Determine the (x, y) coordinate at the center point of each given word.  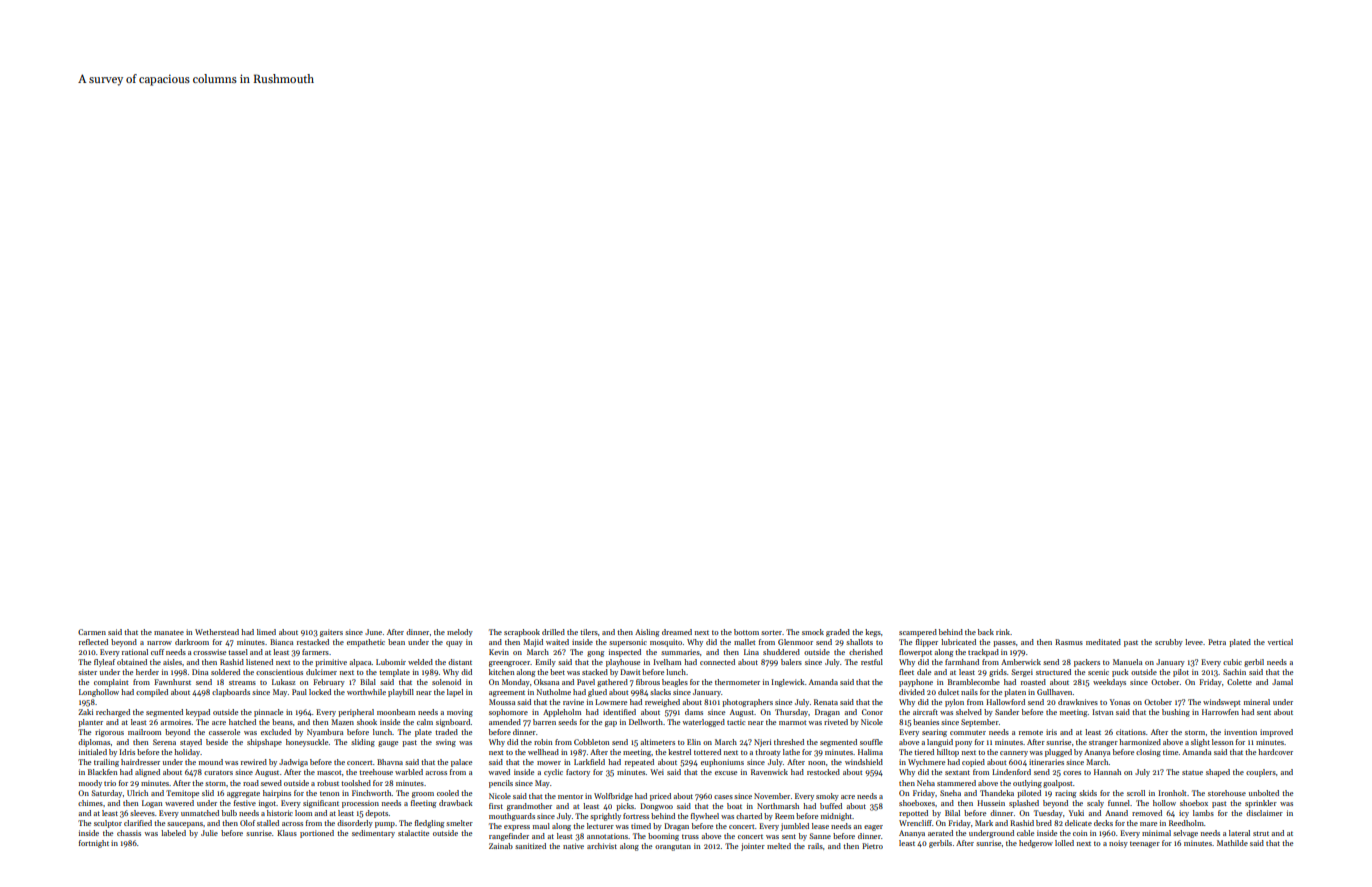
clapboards (231, 693)
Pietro (872, 846)
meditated (1103, 642)
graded (838, 633)
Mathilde (1232, 843)
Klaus (287, 833)
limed (266, 632)
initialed (93, 752)
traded (446, 732)
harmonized (1140, 742)
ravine (573, 702)
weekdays (1109, 683)
